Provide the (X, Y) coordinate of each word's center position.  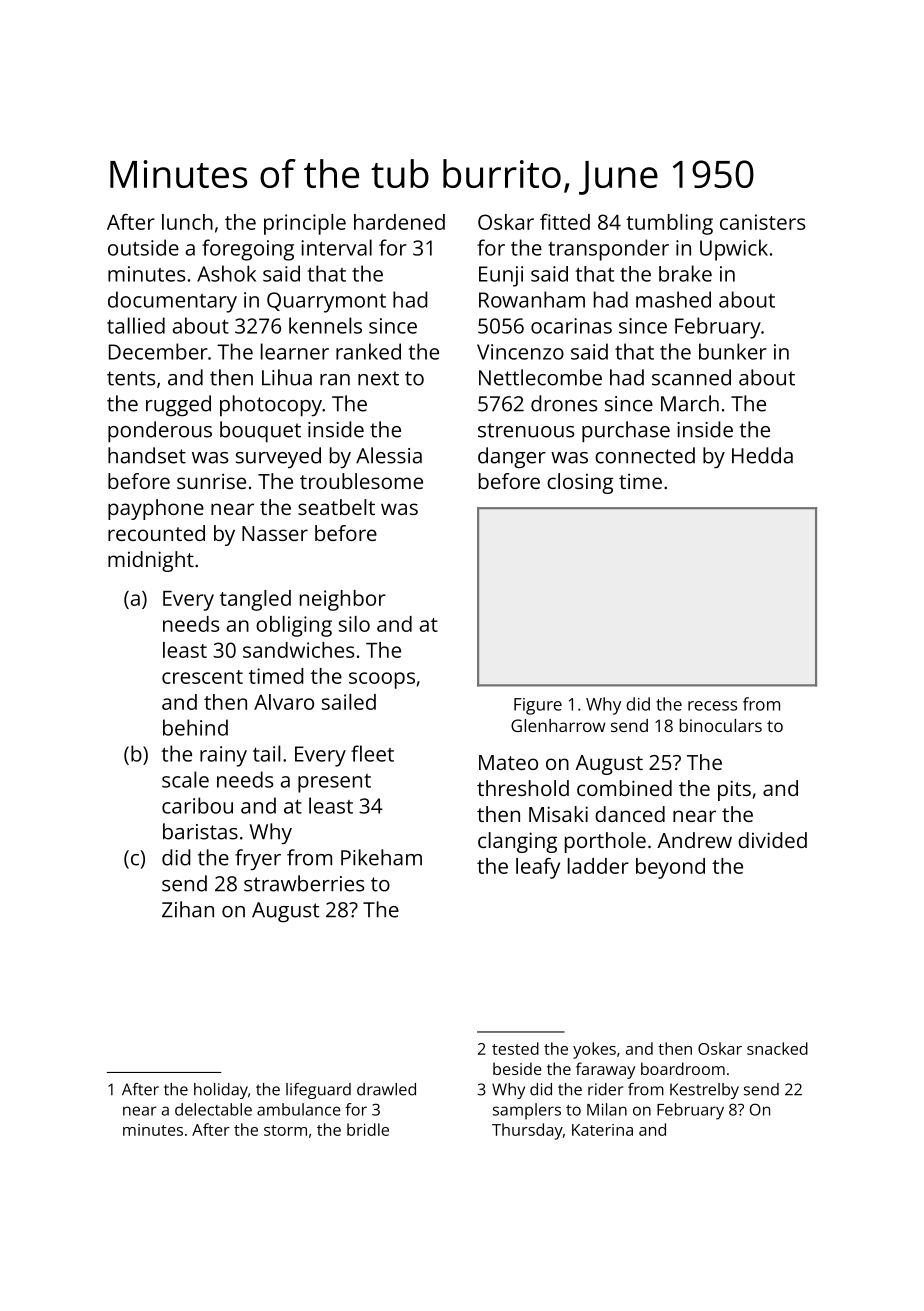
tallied (136, 325)
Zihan (188, 909)
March (690, 403)
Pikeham (381, 857)
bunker (733, 351)
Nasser (275, 533)
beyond (670, 868)
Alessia (389, 455)
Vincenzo (520, 352)
